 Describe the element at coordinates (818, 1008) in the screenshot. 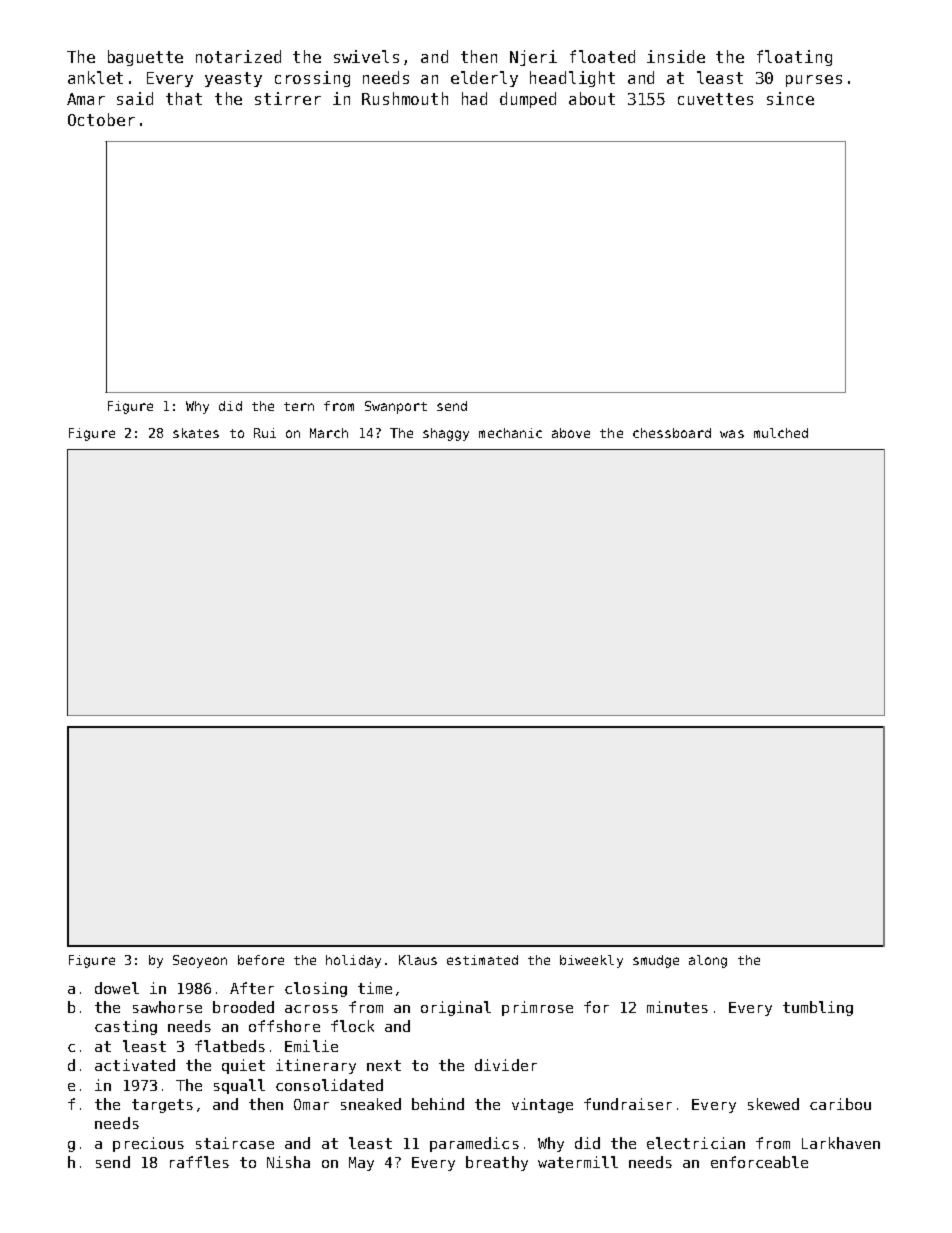

I see `tumbling` at that location.
